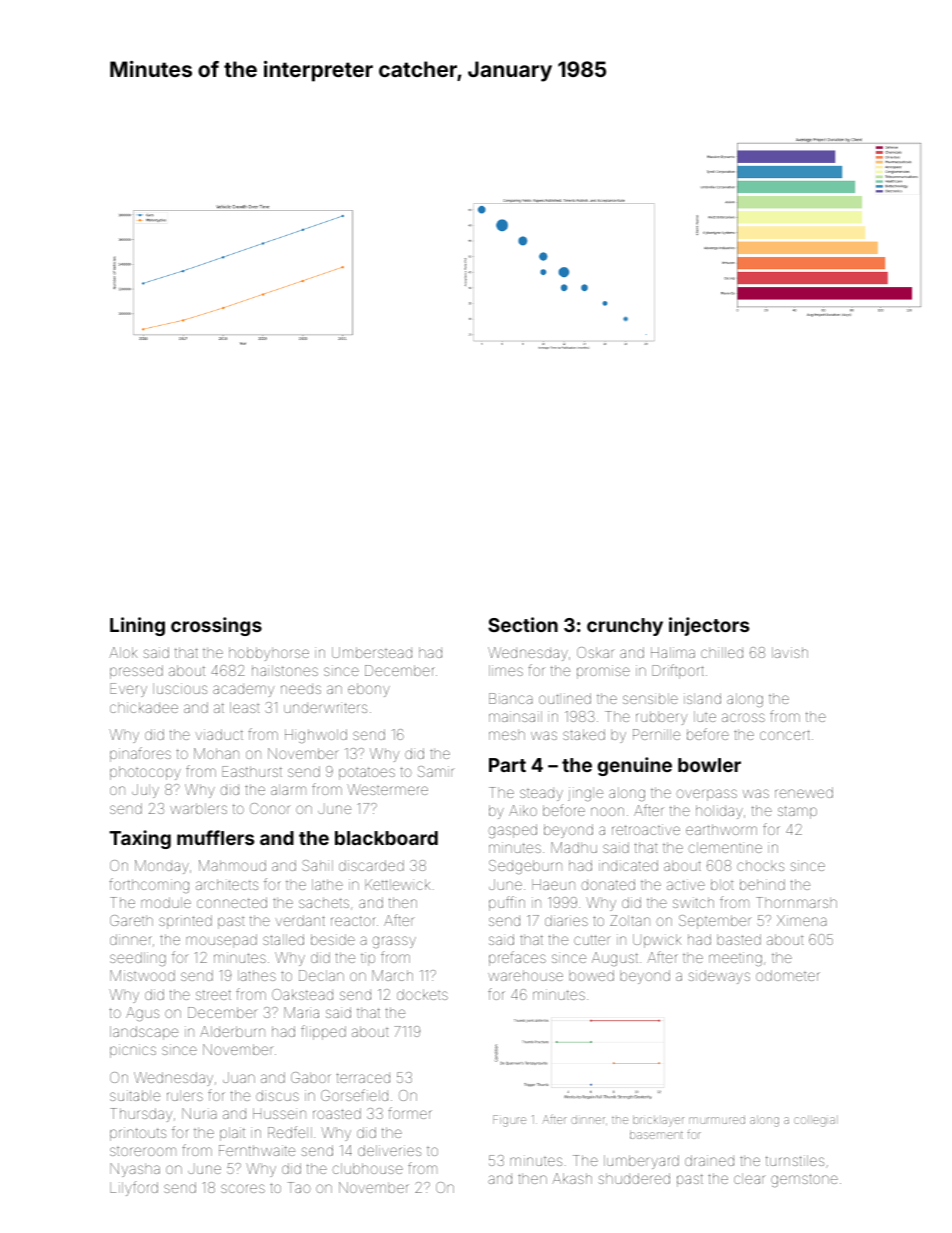 This page has width=952, height=1233. Describe the element at coordinates (137, 626) in the page. I see `Lining` at that location.
